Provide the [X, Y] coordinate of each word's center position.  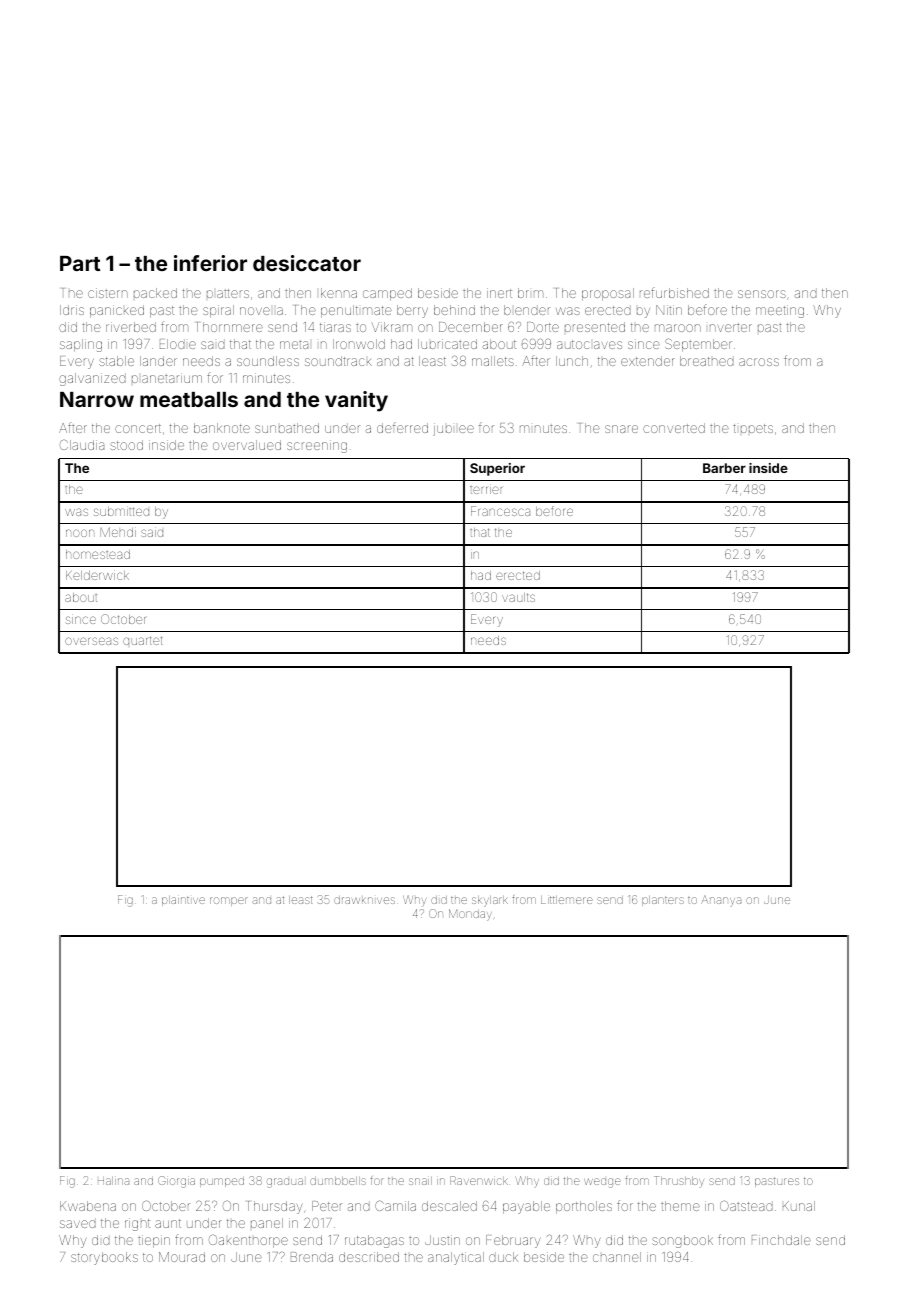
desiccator [307, 263]
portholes [584, 1207]
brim [530, 293]
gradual [285, 1183]
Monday [470, 915]
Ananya [721, 901]
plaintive [183, 901]
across [759, 362]
